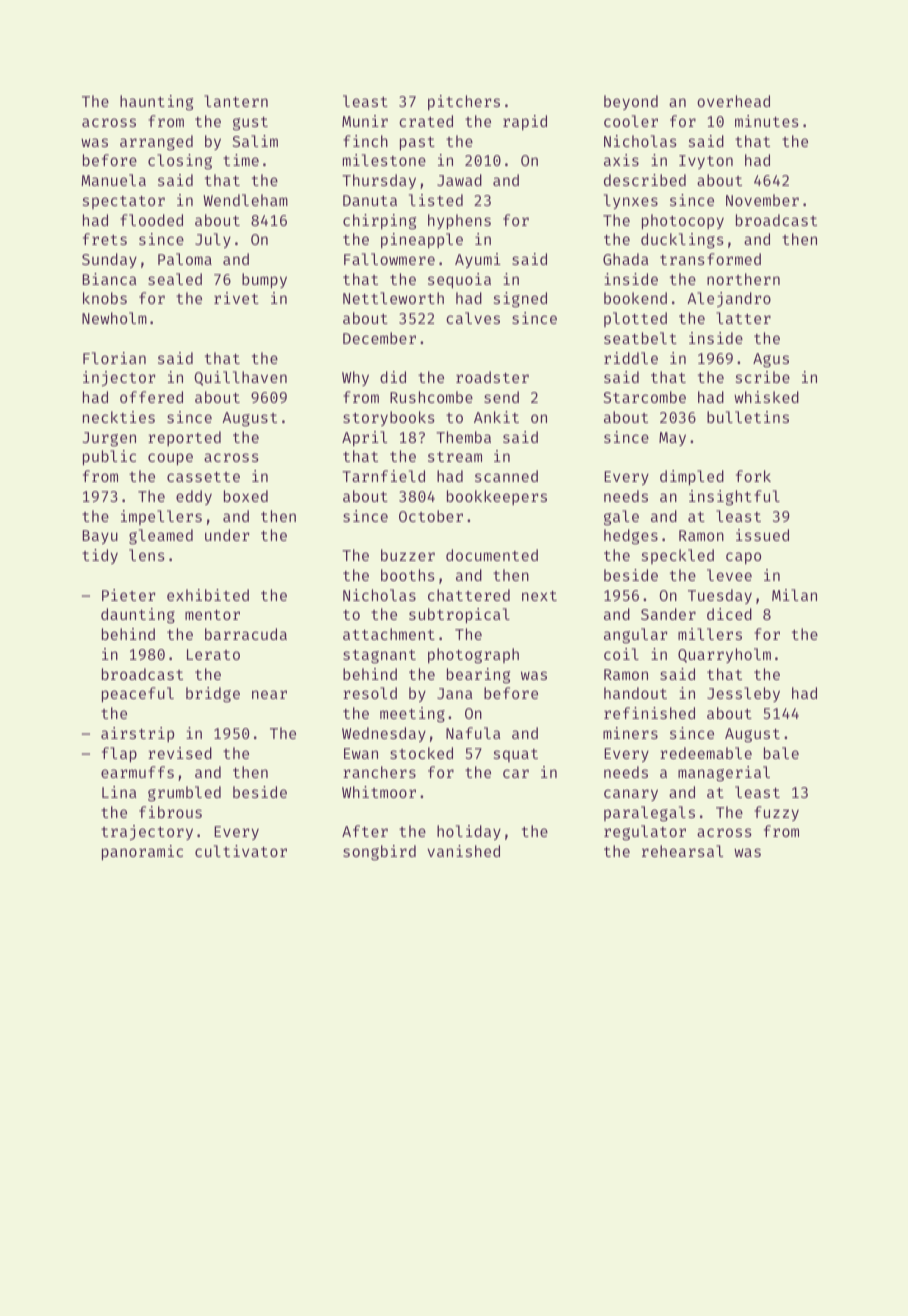 The height and width of the screenshot is (1316, 908). What do you see at coordinates (781, 753) in the screenshot?
I see `bale` at bounding box center [781, 753].
